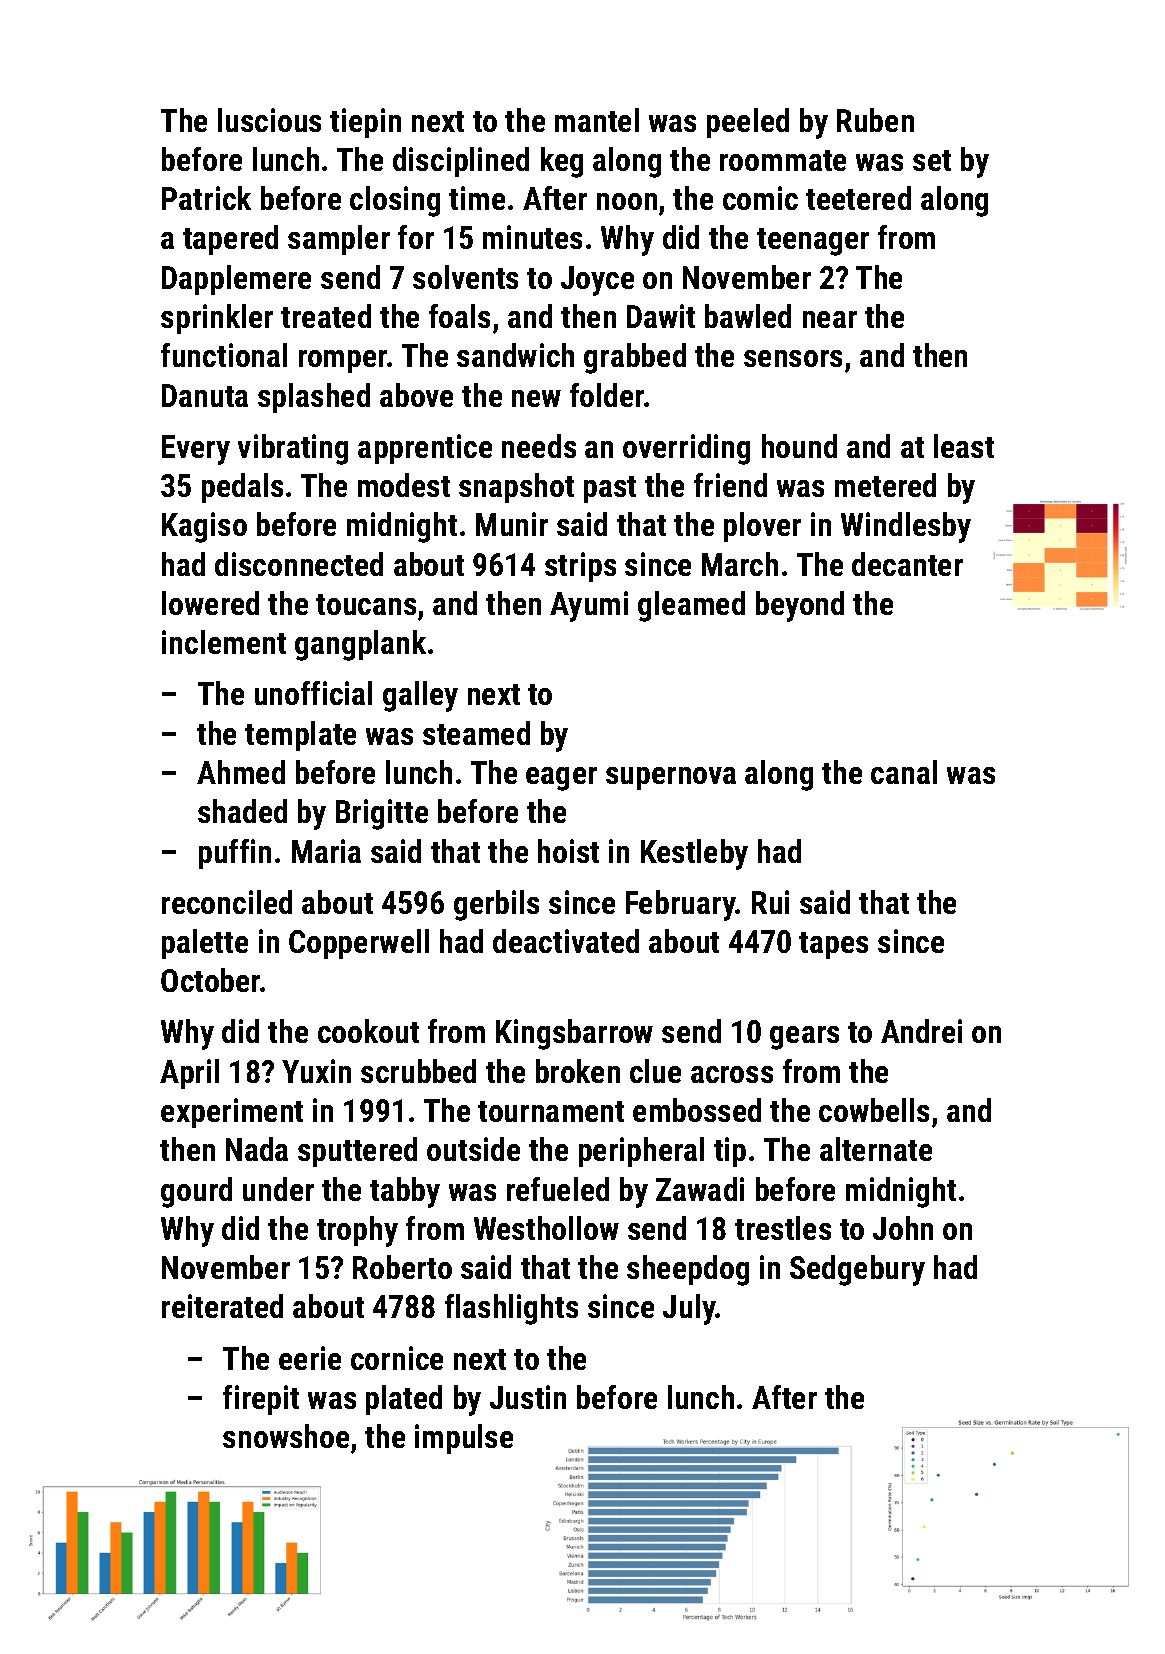 This screenshot has height=1654, width=1165. What do you see at coordinates (686, 449) in the screenshot?
I see `overriding` at bounding box center [686, 449].
